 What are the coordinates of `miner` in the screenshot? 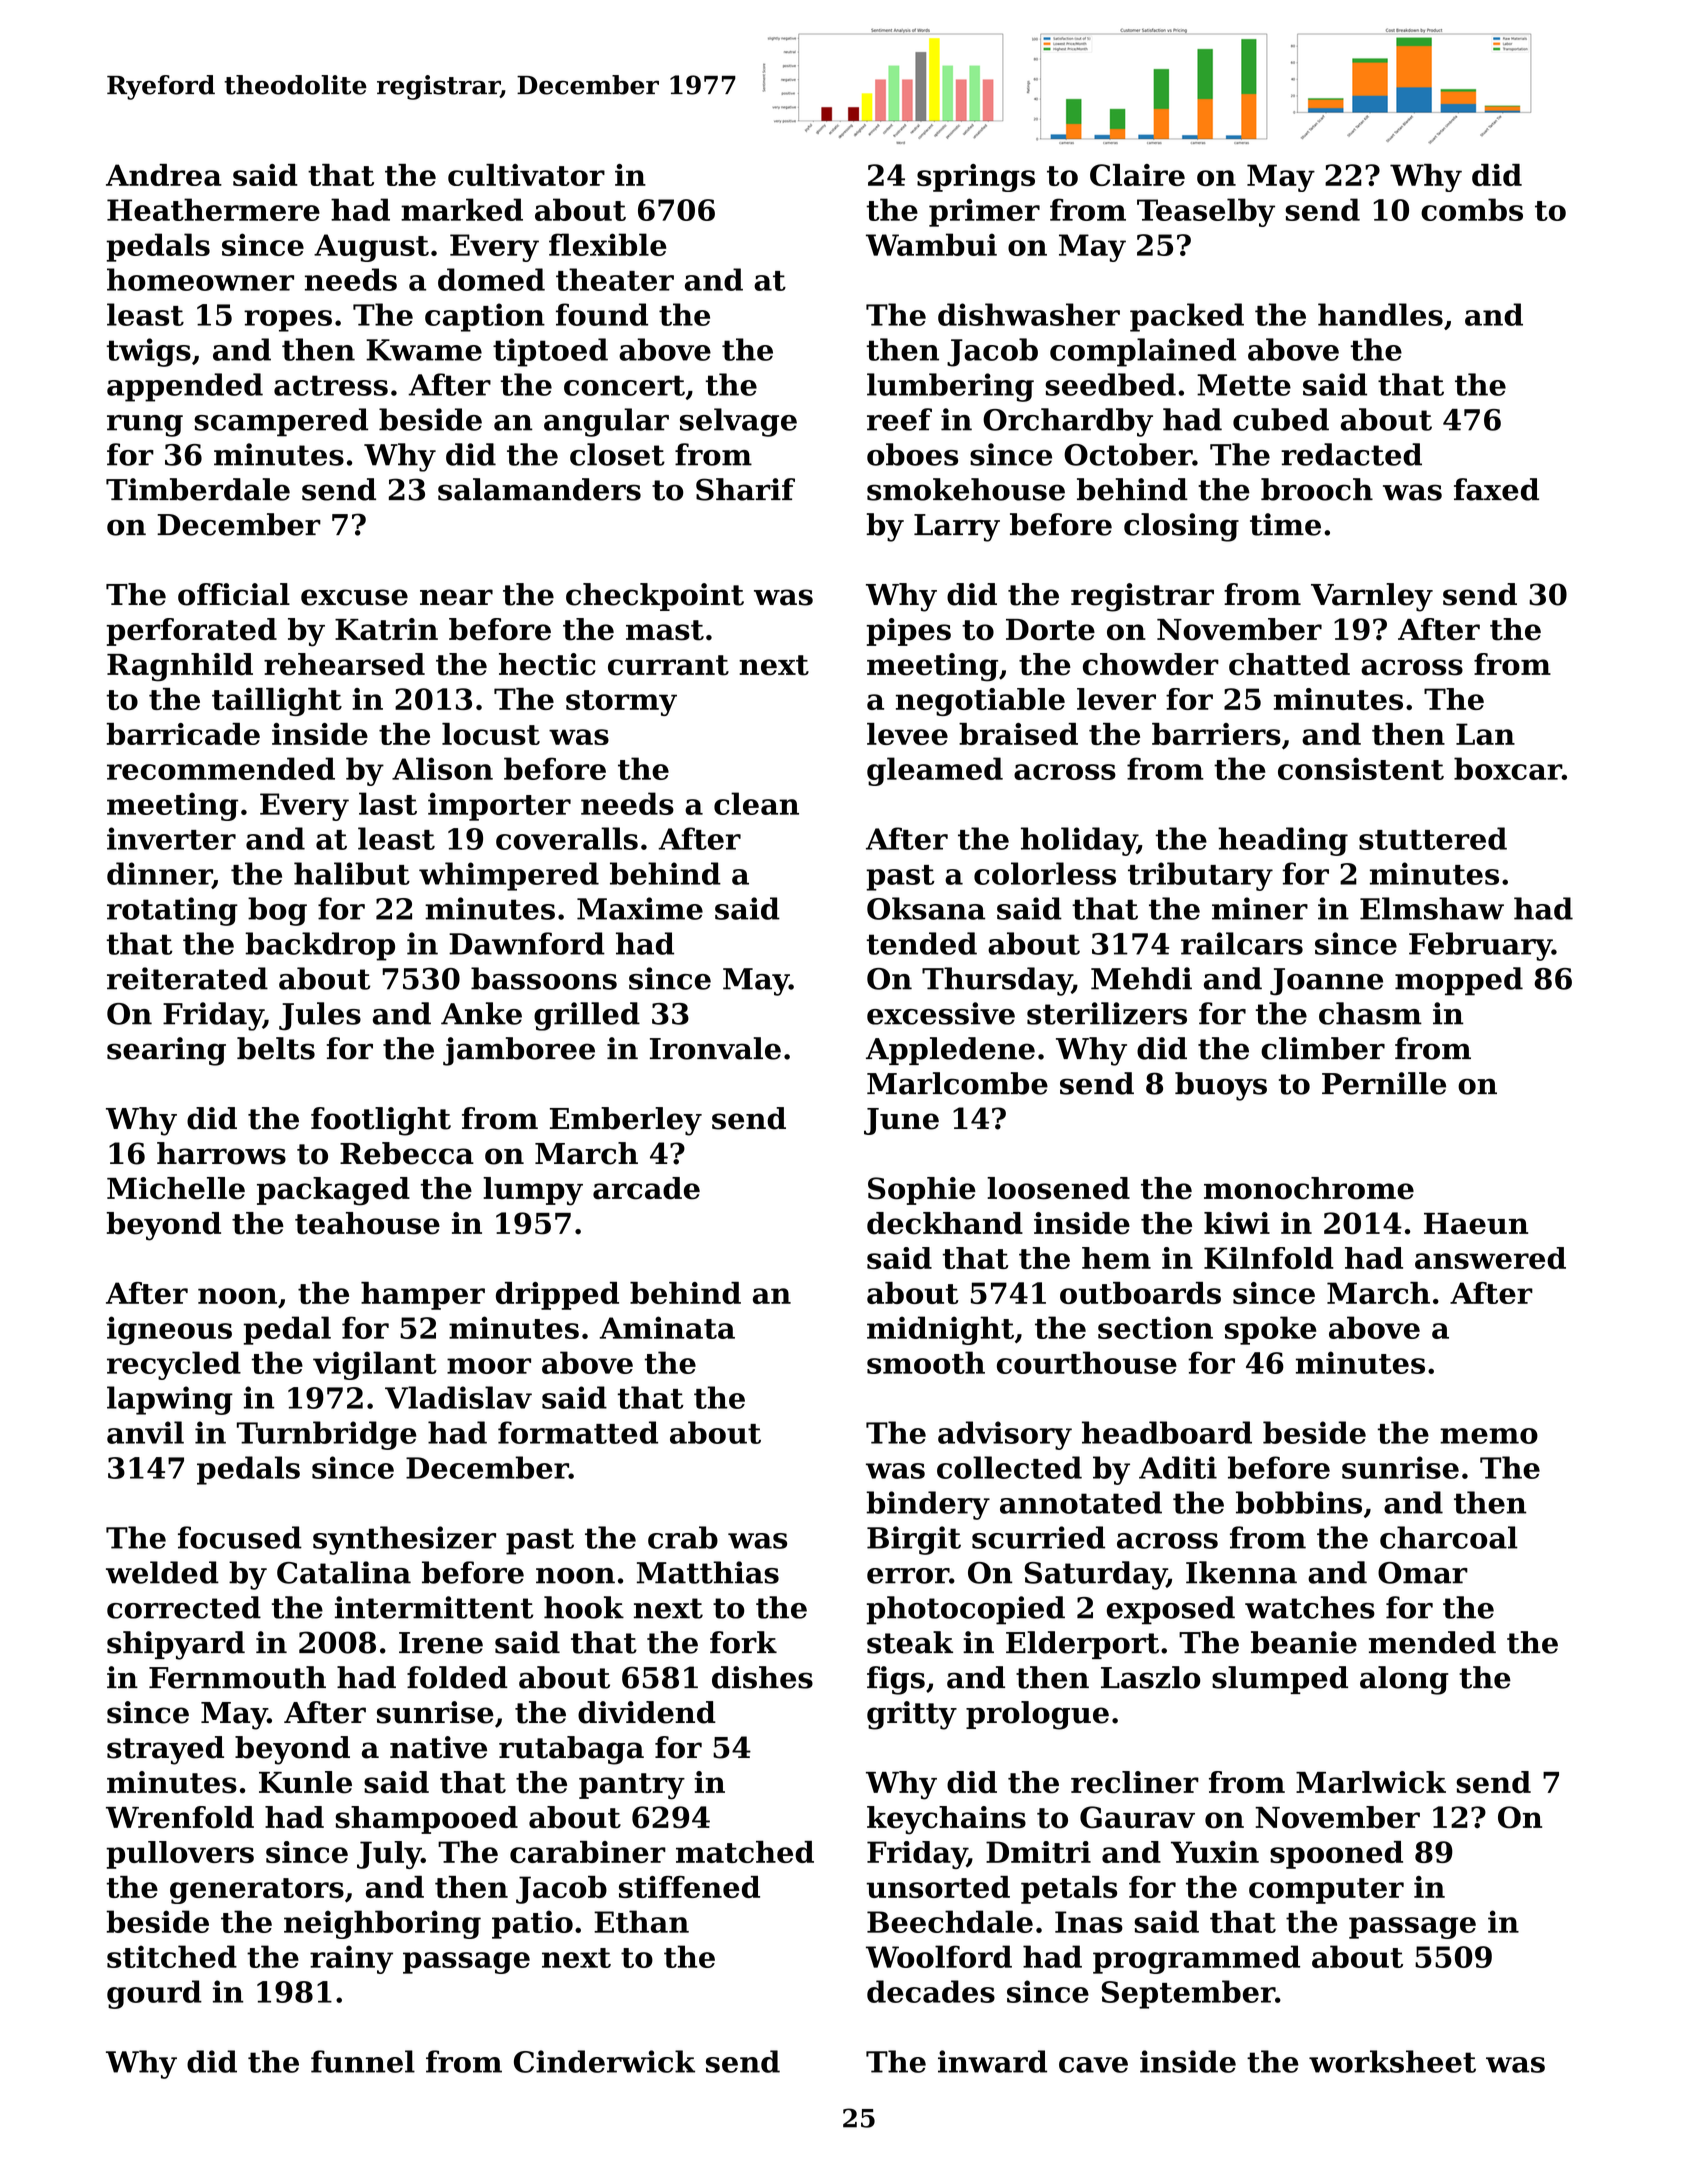 It's located at (1260, 908).
